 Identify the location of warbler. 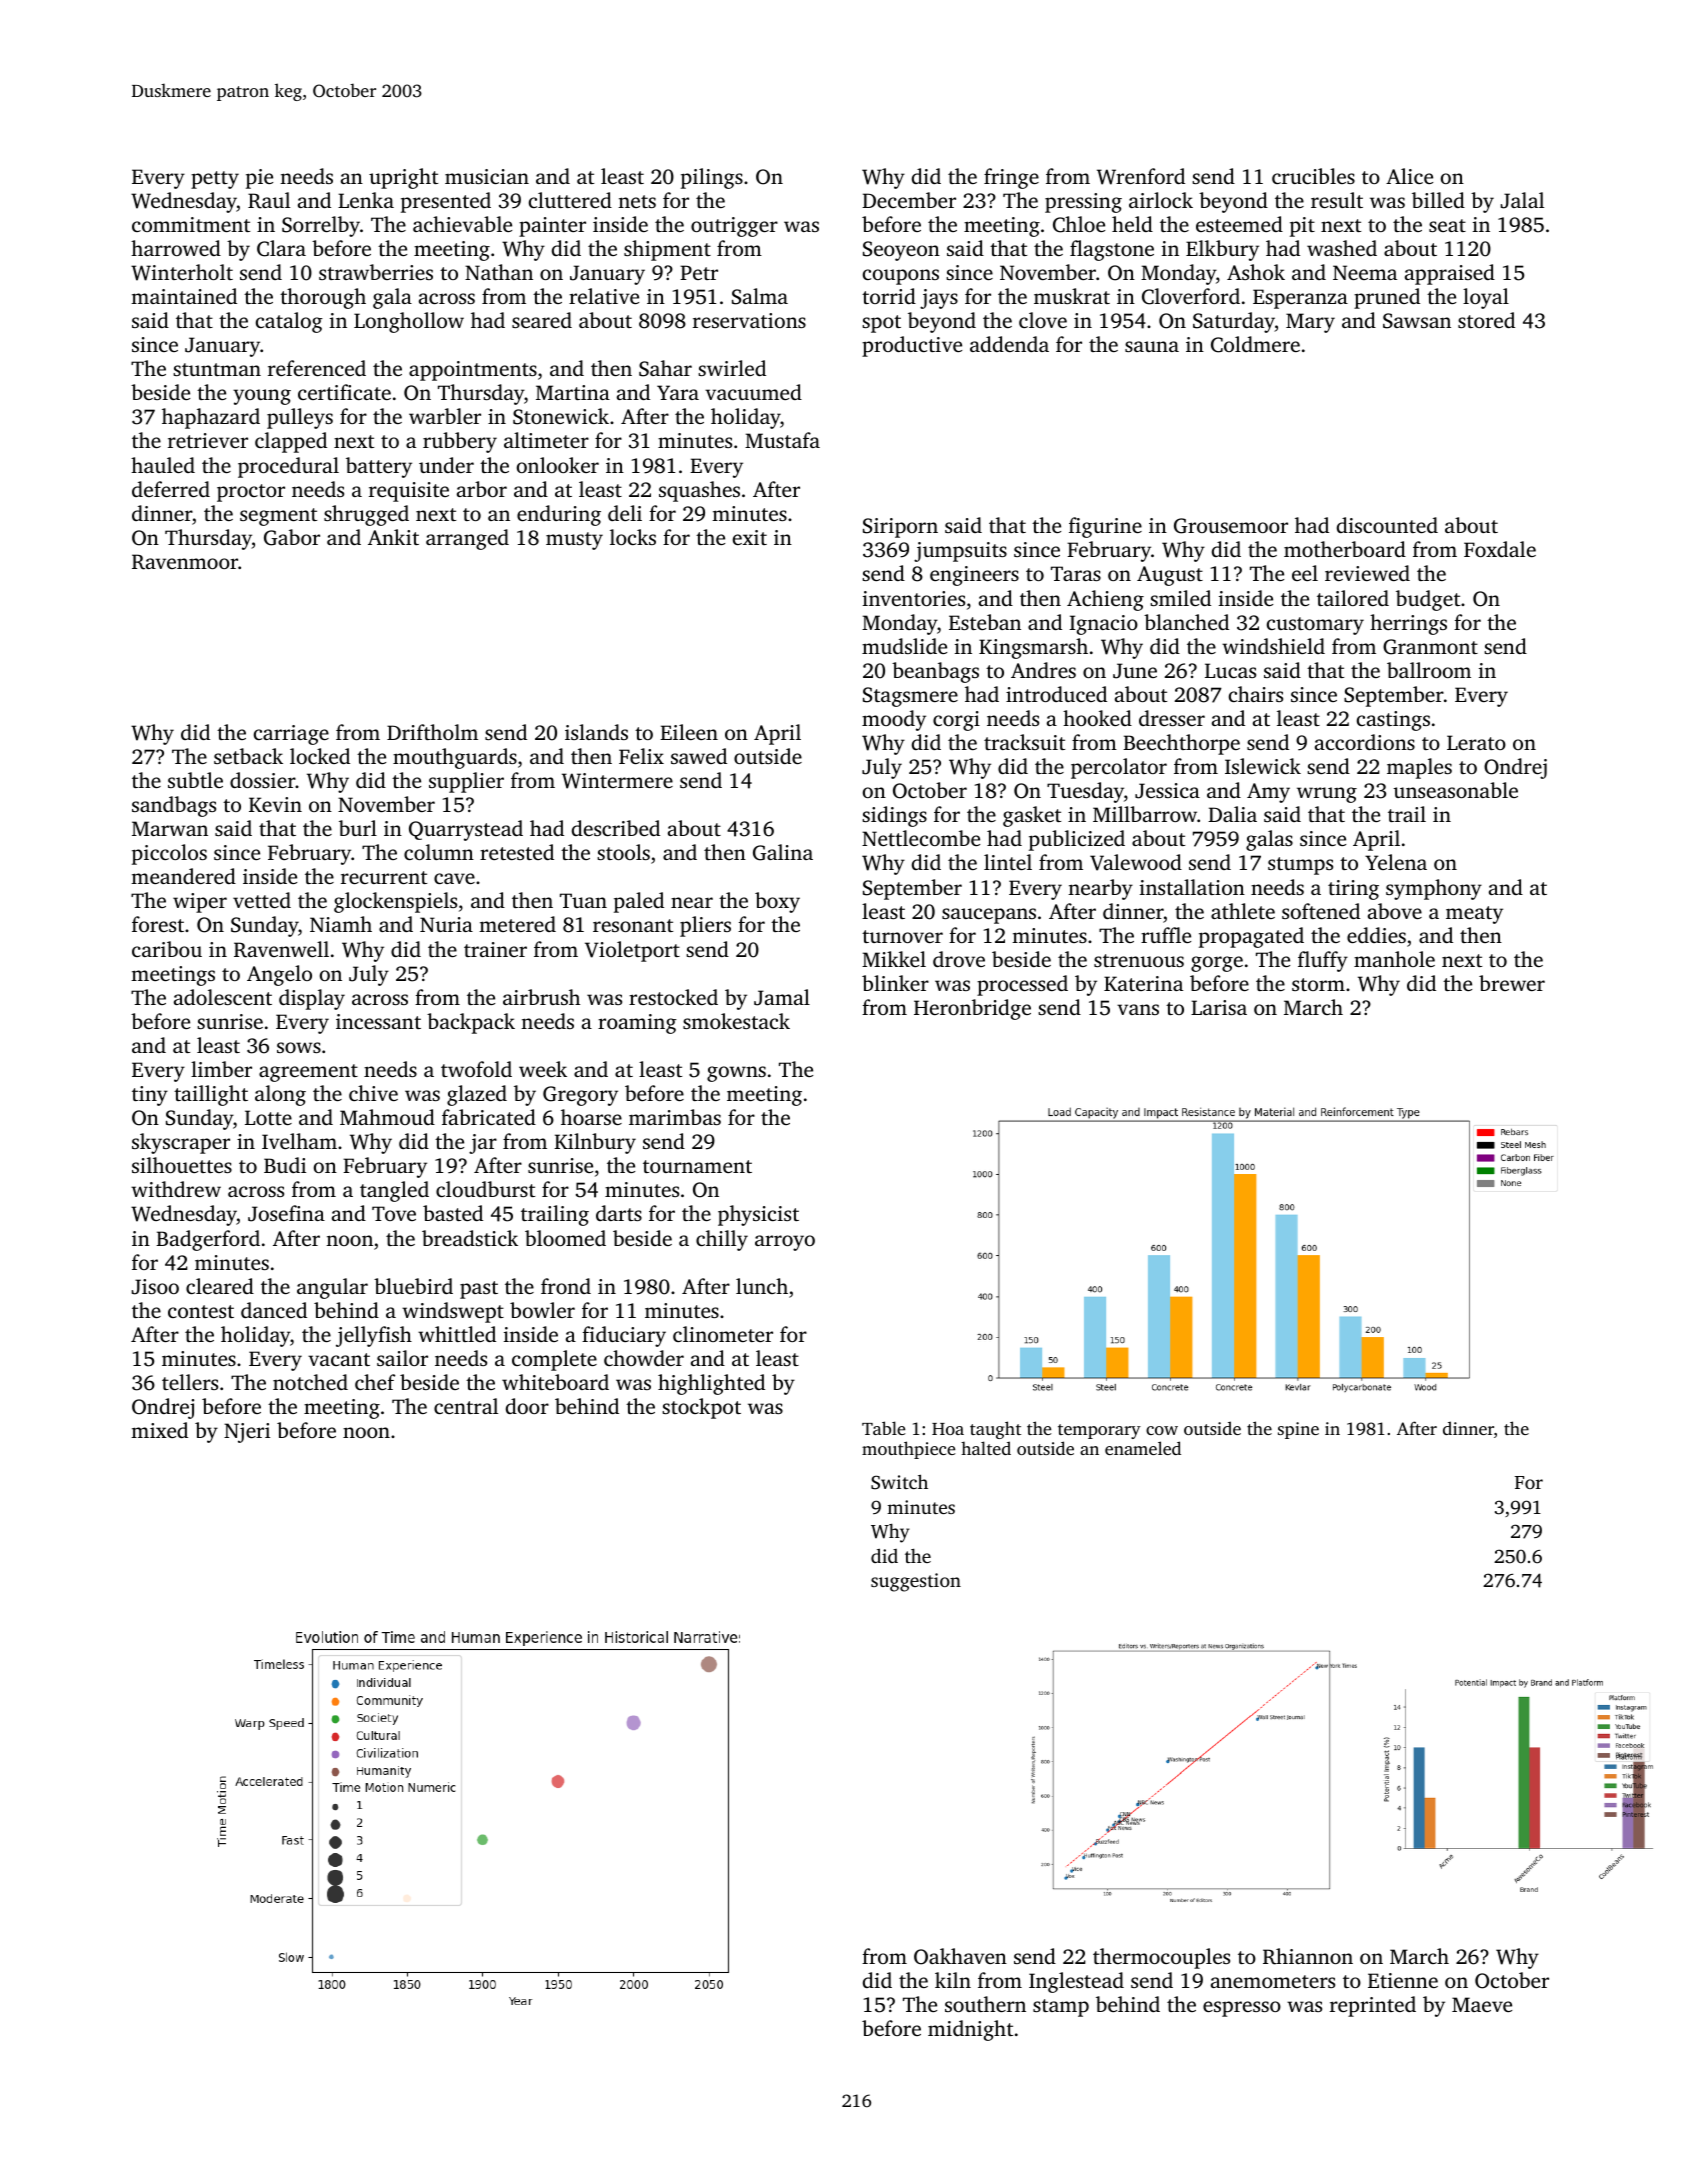
(445, 416).
